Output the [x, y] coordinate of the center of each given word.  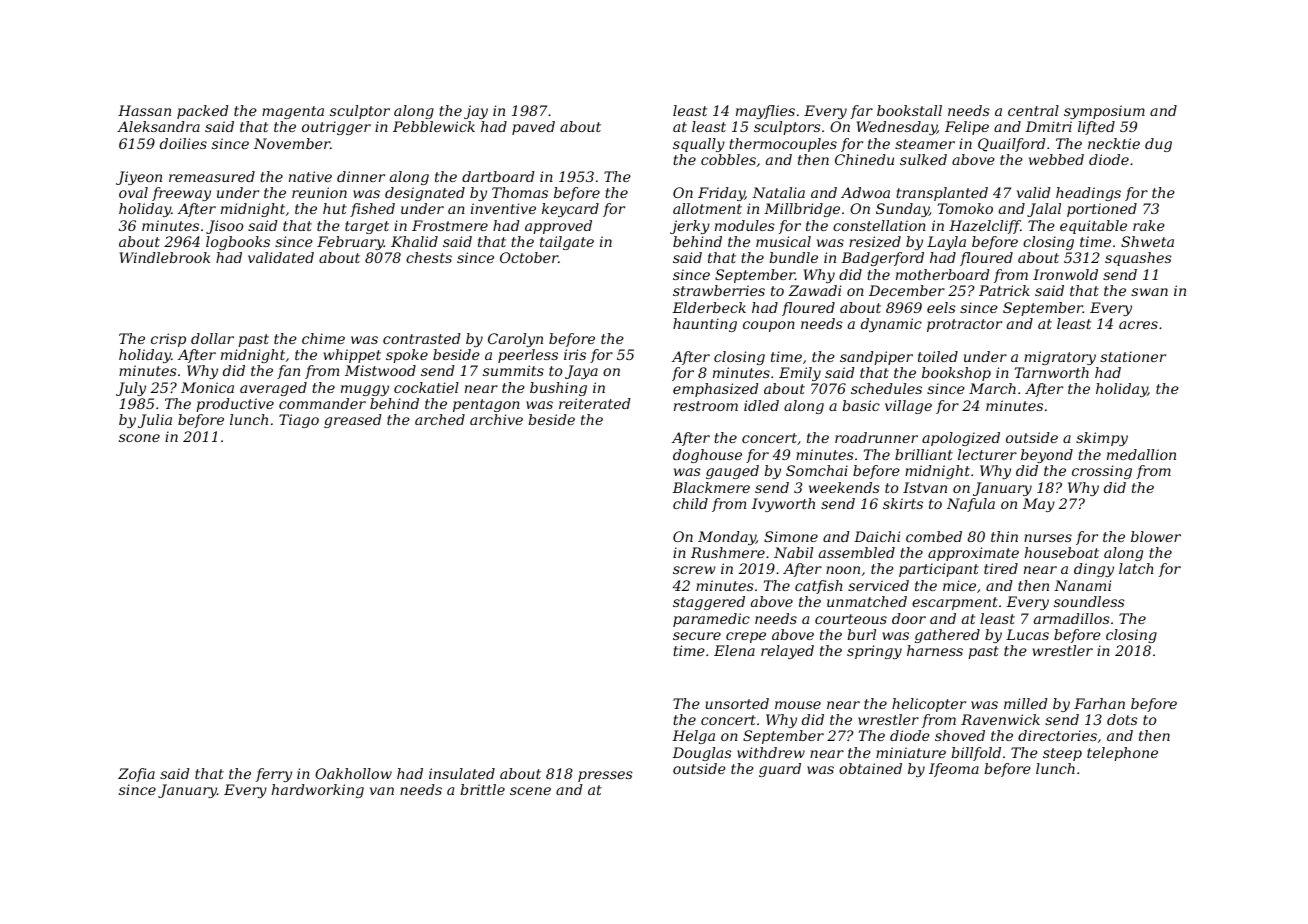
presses [605, 776]
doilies [183, 143]
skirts [903, 503]
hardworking [318, 791]
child [690, 503]
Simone [791, 536]
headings [1088, 194]
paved [533, 128]
